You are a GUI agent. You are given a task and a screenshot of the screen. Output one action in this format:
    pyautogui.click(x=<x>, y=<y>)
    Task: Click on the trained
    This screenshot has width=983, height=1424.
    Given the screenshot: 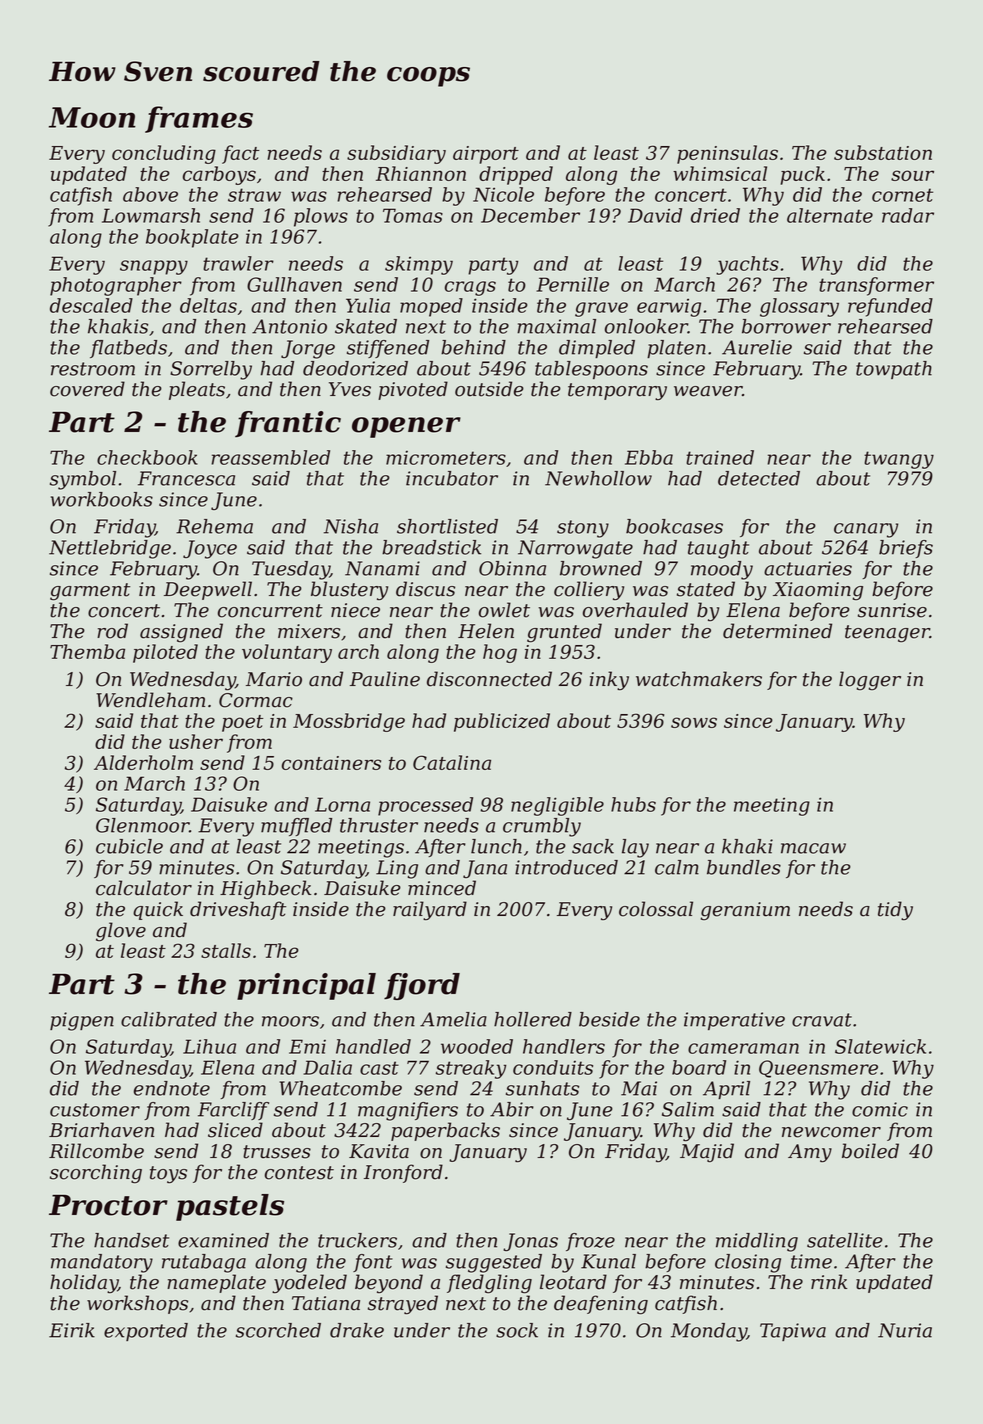 What is the action you would take?
    pyautogui.click(x=720, y=457)
